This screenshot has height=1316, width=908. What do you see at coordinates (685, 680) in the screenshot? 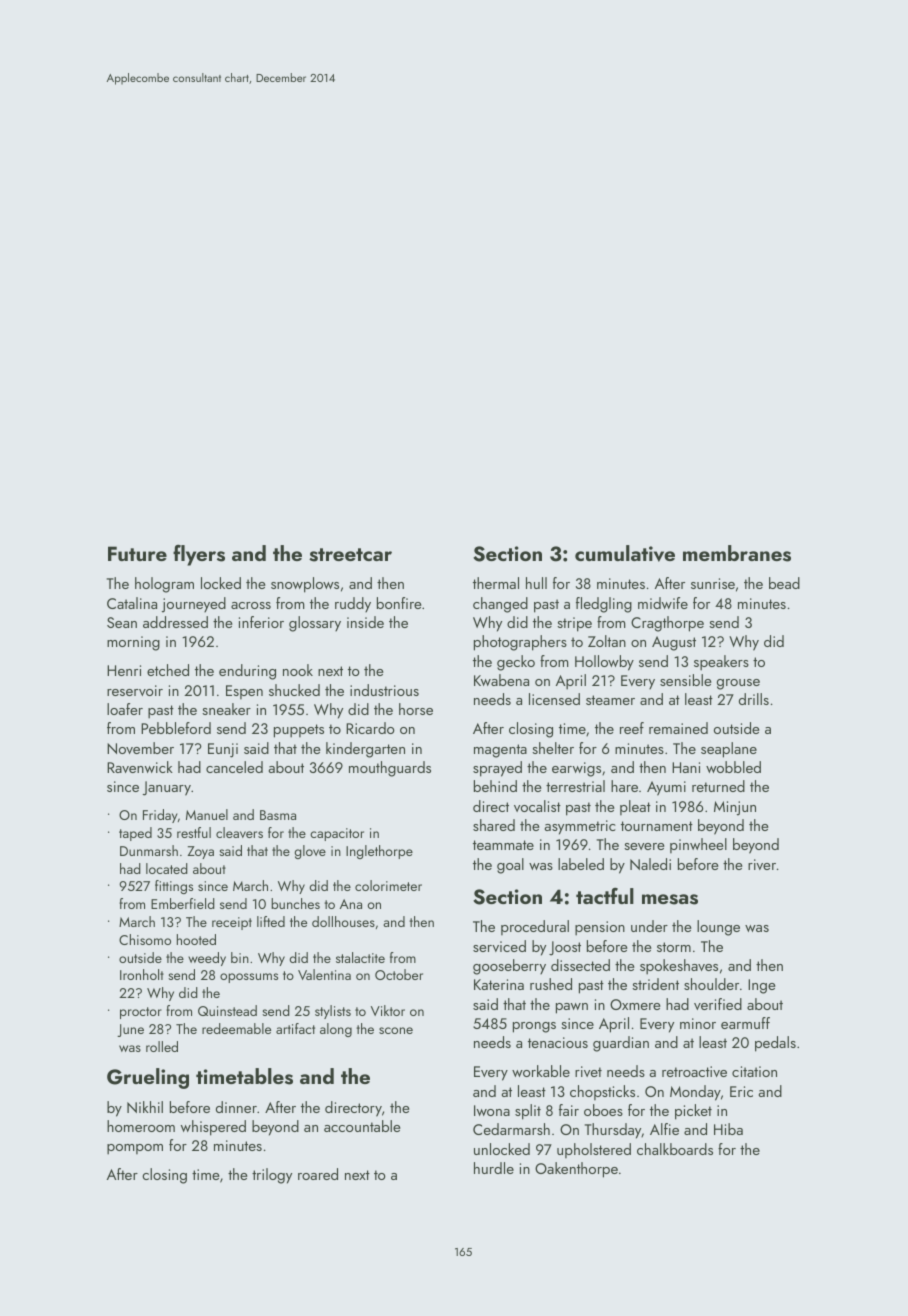
I see `sensible` at bounding box center [685, 680].
